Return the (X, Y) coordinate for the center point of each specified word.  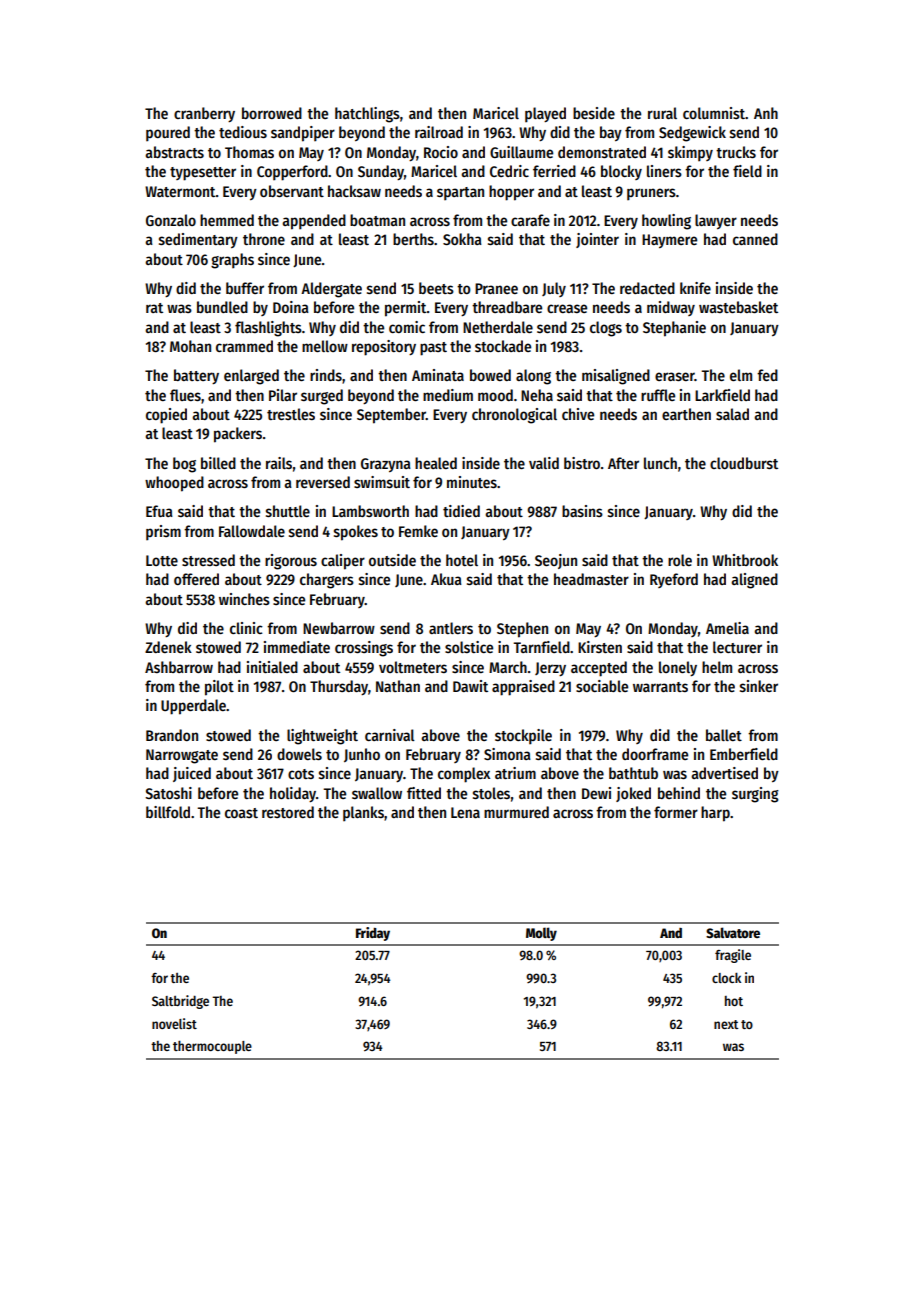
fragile (733, 956)
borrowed (272, 113)
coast (241, 813)
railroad (439, 132)
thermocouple (212, 1047)
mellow (325, 346)
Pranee (496, 288)
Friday (373, 934)
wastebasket (738, 307)
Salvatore (733, 932)
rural (662, 113)
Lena (465, 812)
